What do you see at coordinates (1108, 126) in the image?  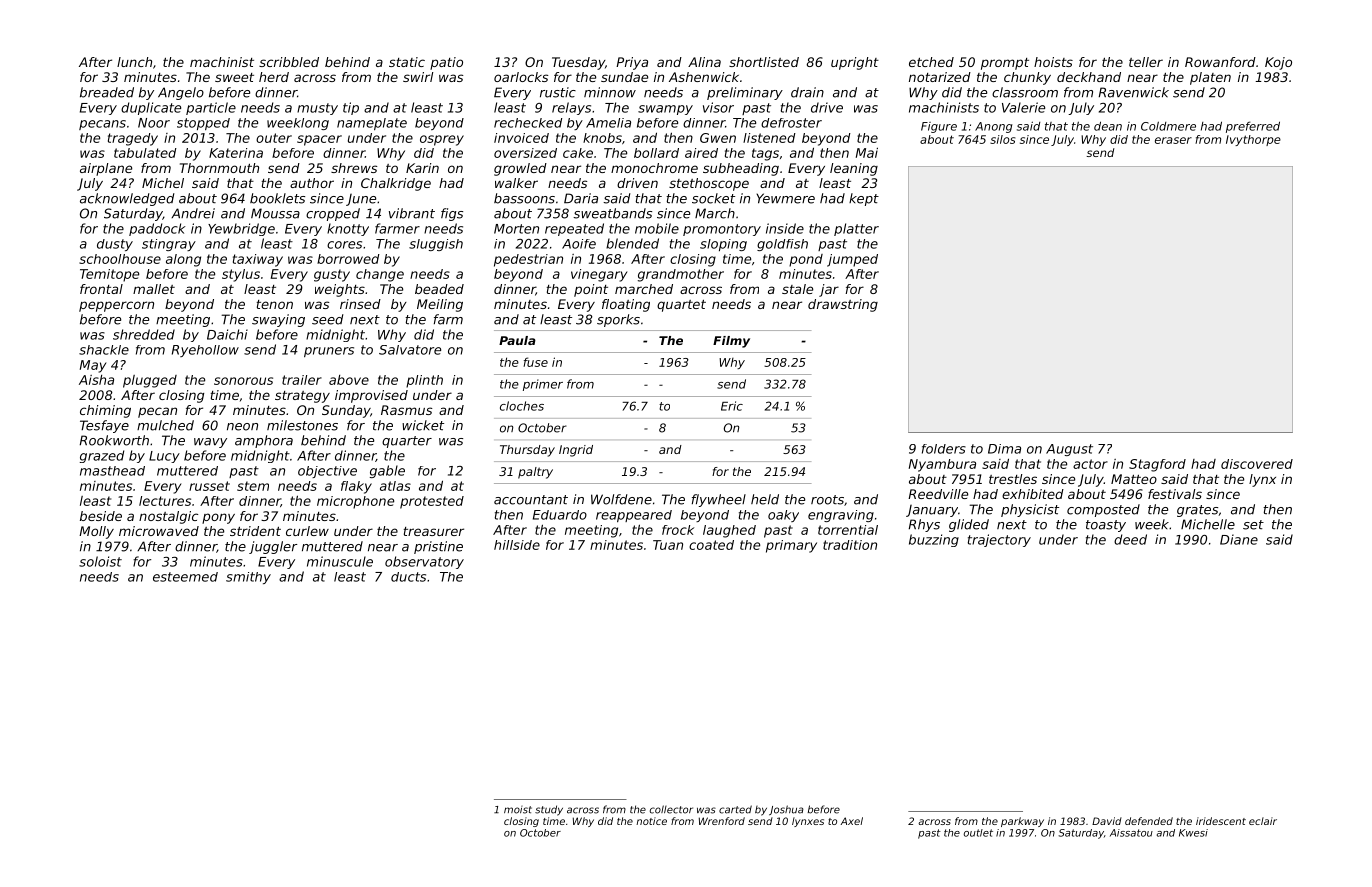 I see `dean` at bounding box center [1108, 126].
